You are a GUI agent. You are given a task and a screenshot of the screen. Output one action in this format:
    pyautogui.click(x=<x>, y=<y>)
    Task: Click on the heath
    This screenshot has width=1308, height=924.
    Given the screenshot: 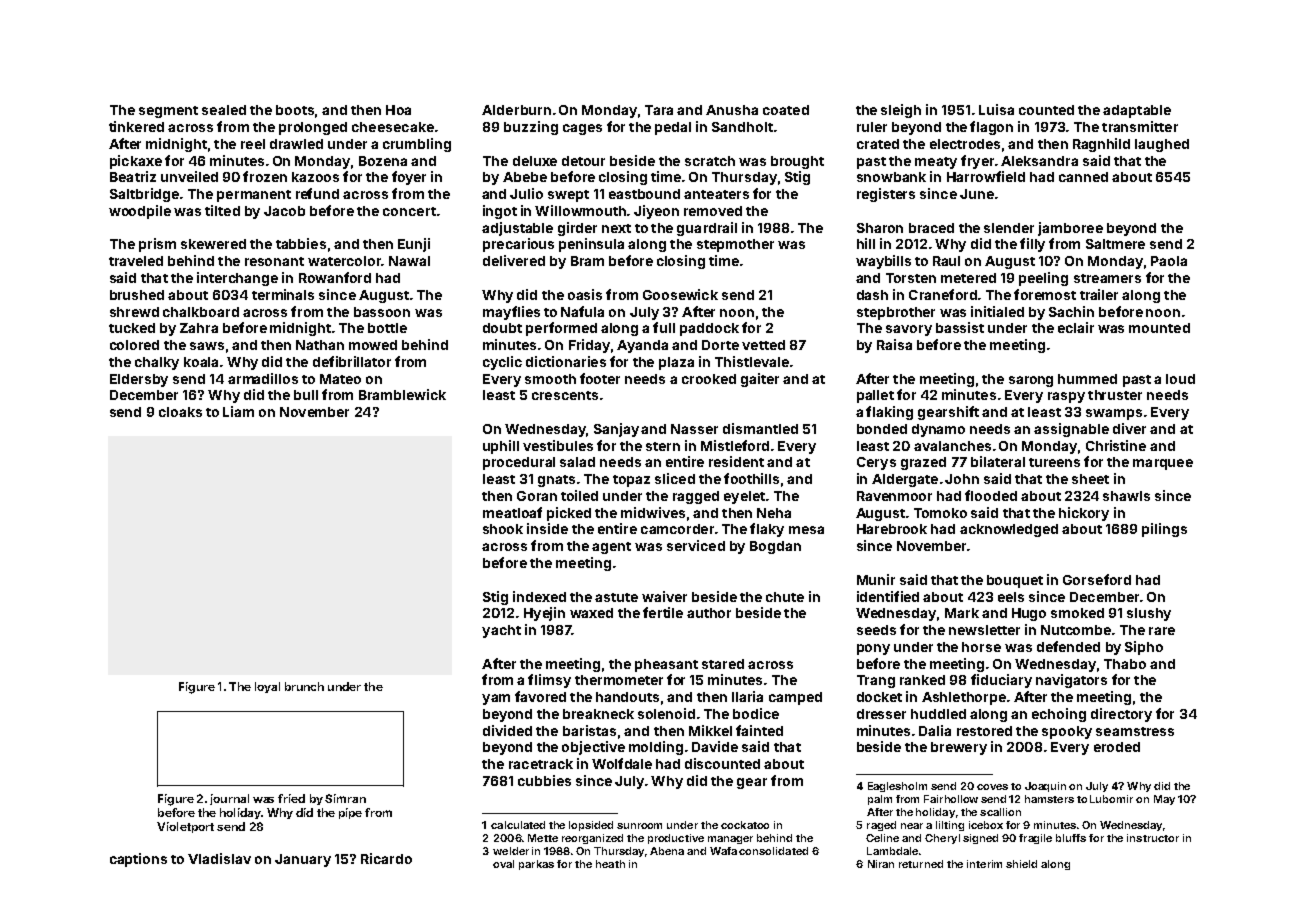 What is the action you would take?
    pyautogui.click(x=610, y=864)
